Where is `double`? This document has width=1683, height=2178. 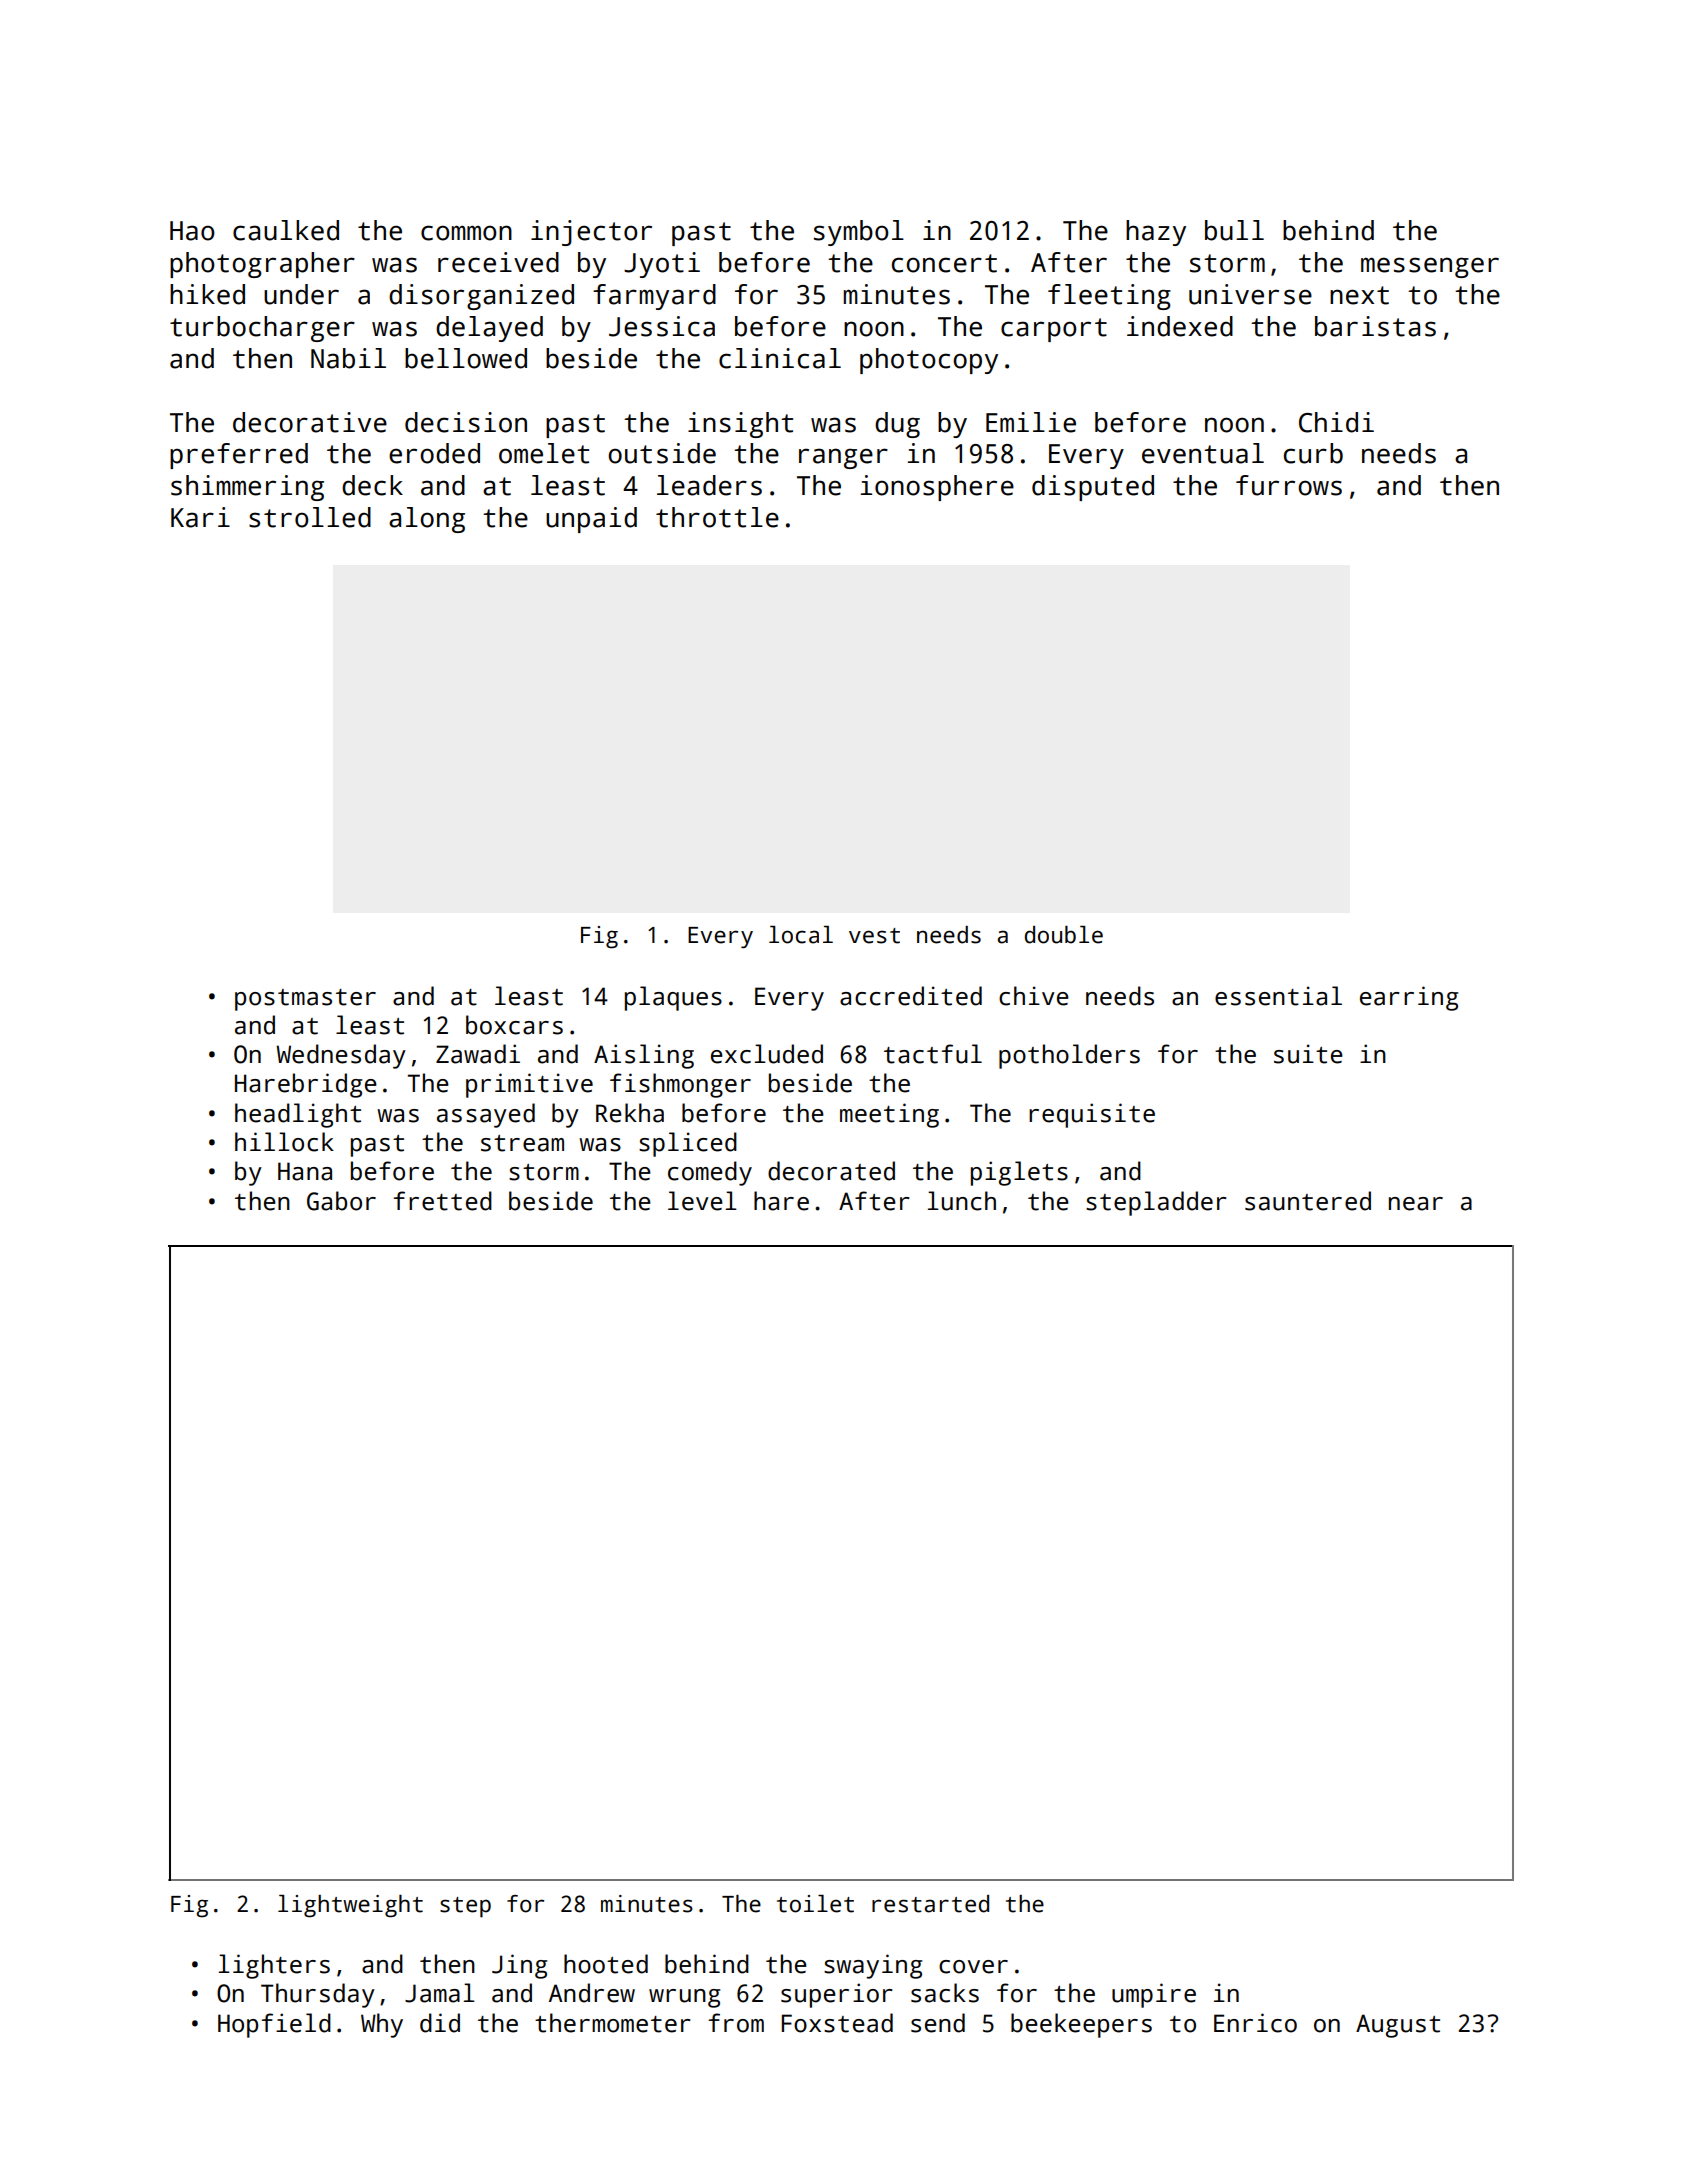
double is located at coordinates (1064, 935).
